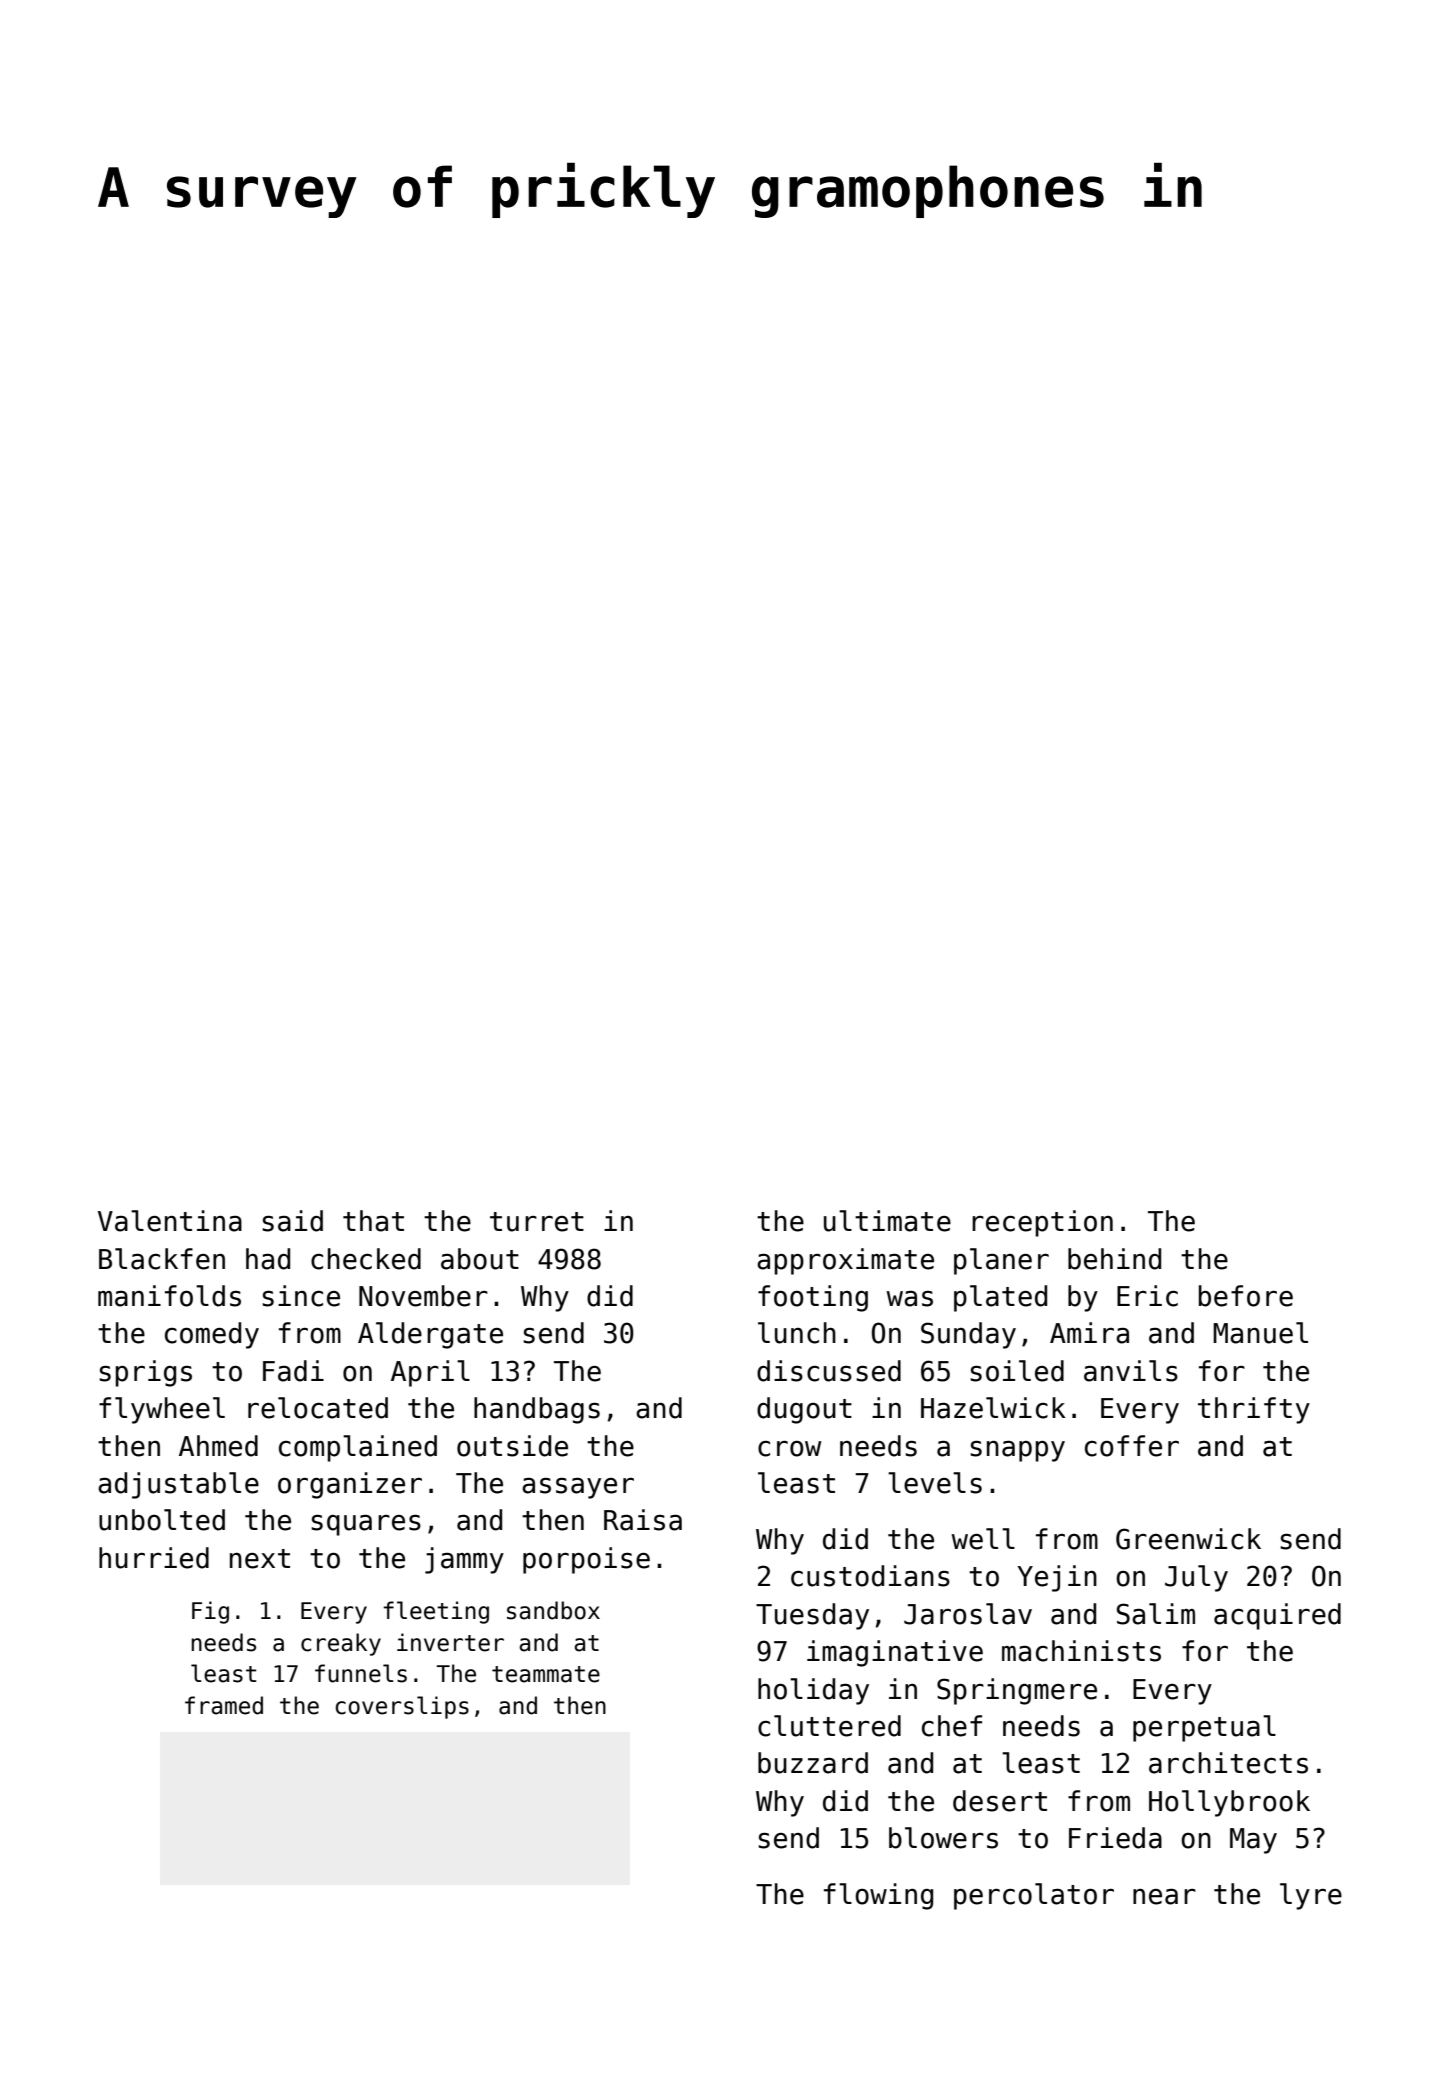 Image resolution: width=1450 pixels, height=2100 pixels. Describe the element at coordinates (178, 1485) in the screenshot. I see `adjustable` at that location.
